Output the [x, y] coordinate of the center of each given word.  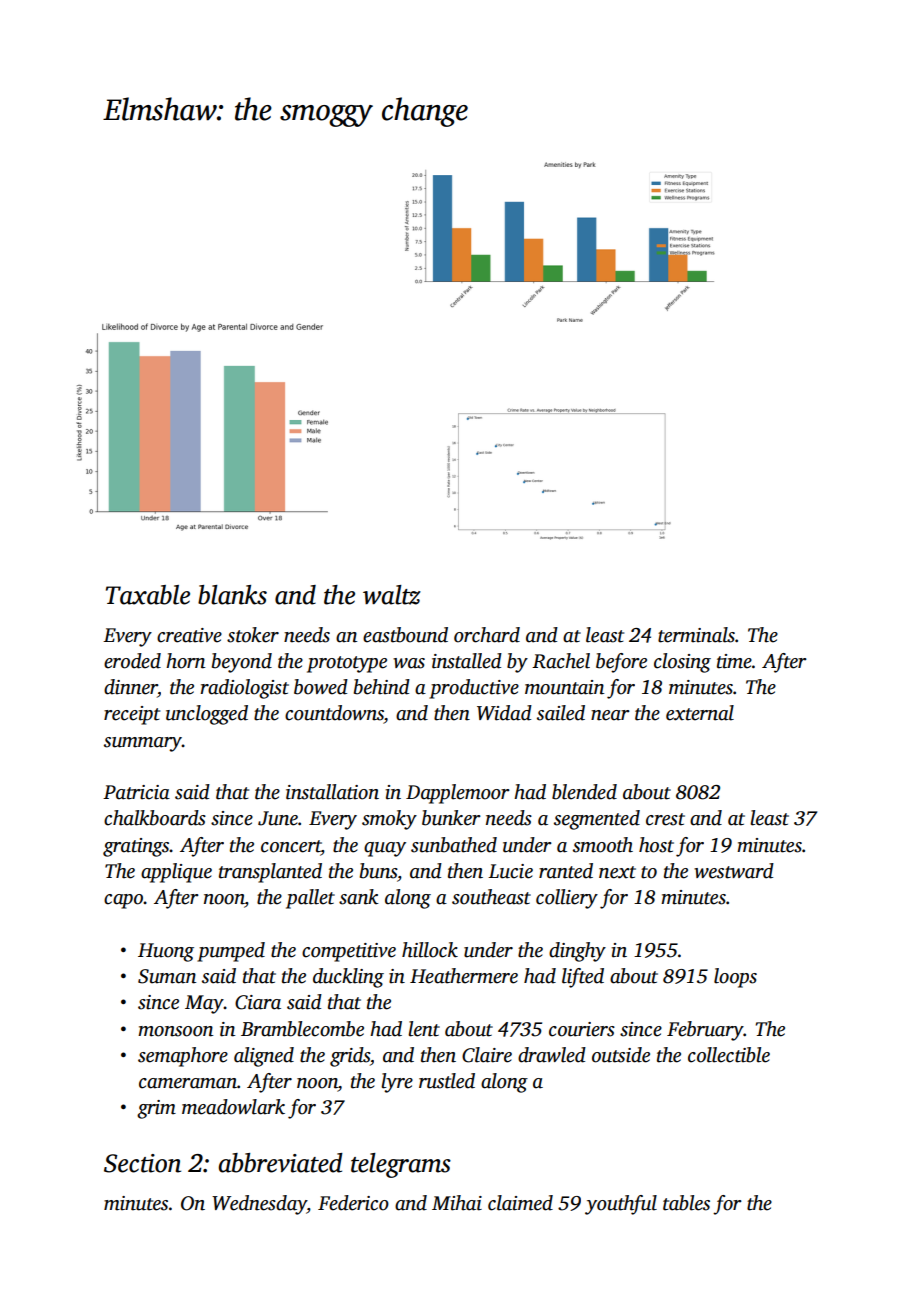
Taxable [148, 595]
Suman [167, 976]
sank [359, 897]
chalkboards [155, 818]
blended [584, 792]
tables [686, 1203]
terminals [696, 635]
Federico [353, 1203]
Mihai [457, 1203]
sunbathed [454, 845]
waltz [392, 595]
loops [735, 978]
